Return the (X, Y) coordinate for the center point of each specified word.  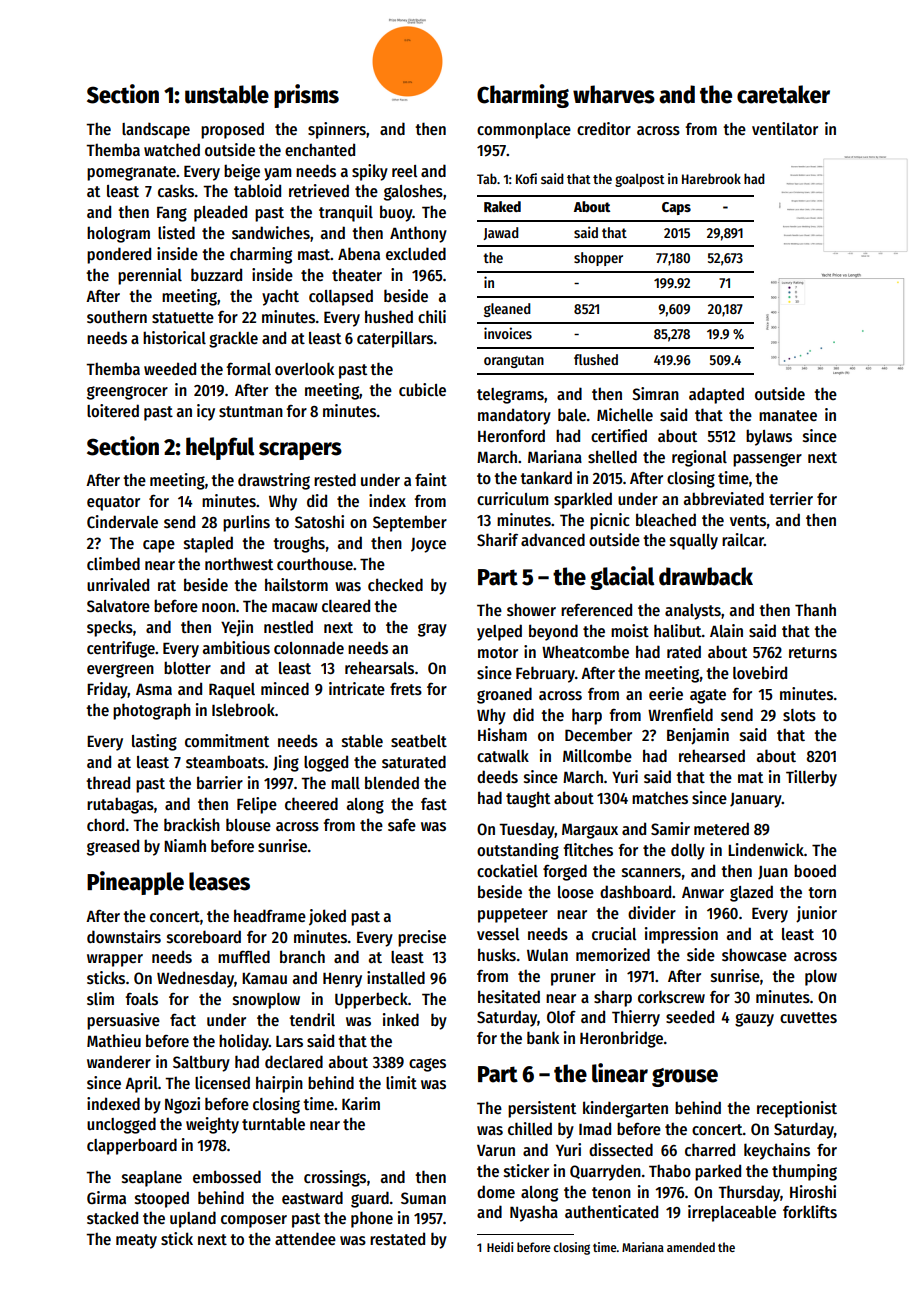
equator (113, 503)
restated (397, 1239)
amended (691, 1247)
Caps (676, 208)
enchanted (320, 149)
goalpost (640, 180)
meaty (136, 1241)
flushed (596, 359)
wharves (614, 94)
